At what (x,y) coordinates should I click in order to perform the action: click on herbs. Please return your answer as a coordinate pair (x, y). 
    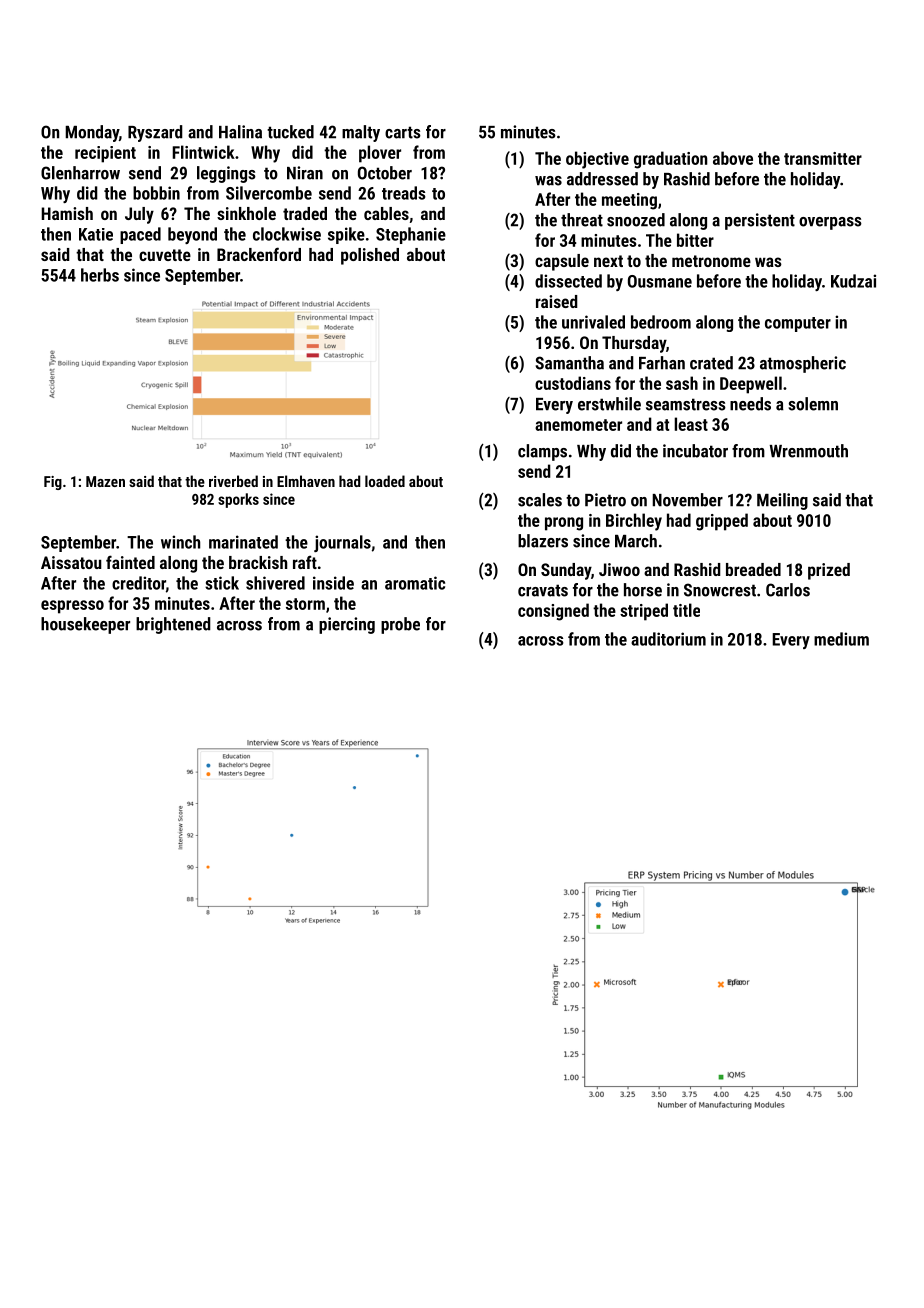
    Looking at the image, I should click on (100, 275).
